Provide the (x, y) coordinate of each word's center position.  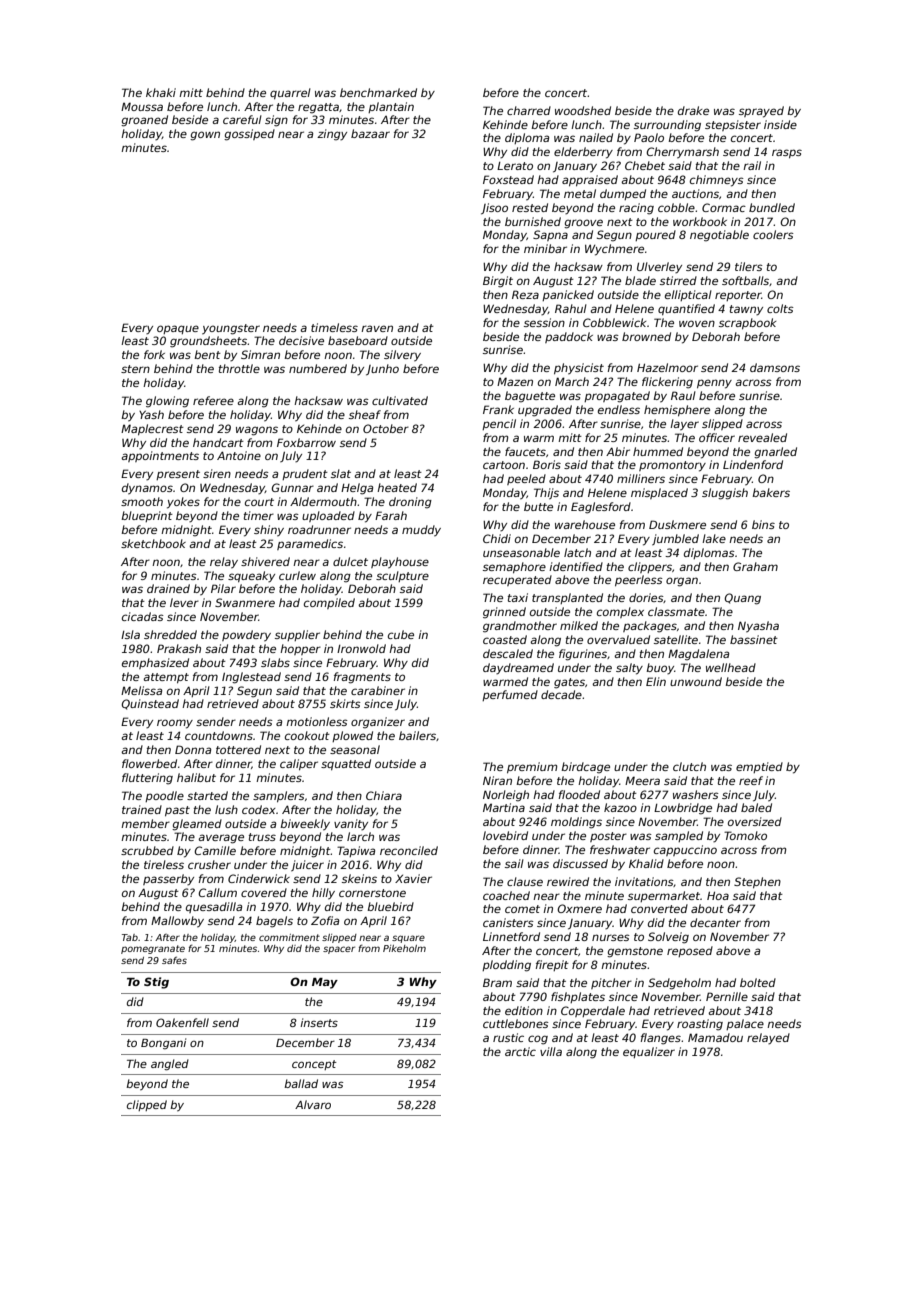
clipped (147, 1105)
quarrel (290, 93)
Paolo (649, 137)
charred (529, 110)
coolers (773, 234)
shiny (269, 531)
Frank (498, 409)
